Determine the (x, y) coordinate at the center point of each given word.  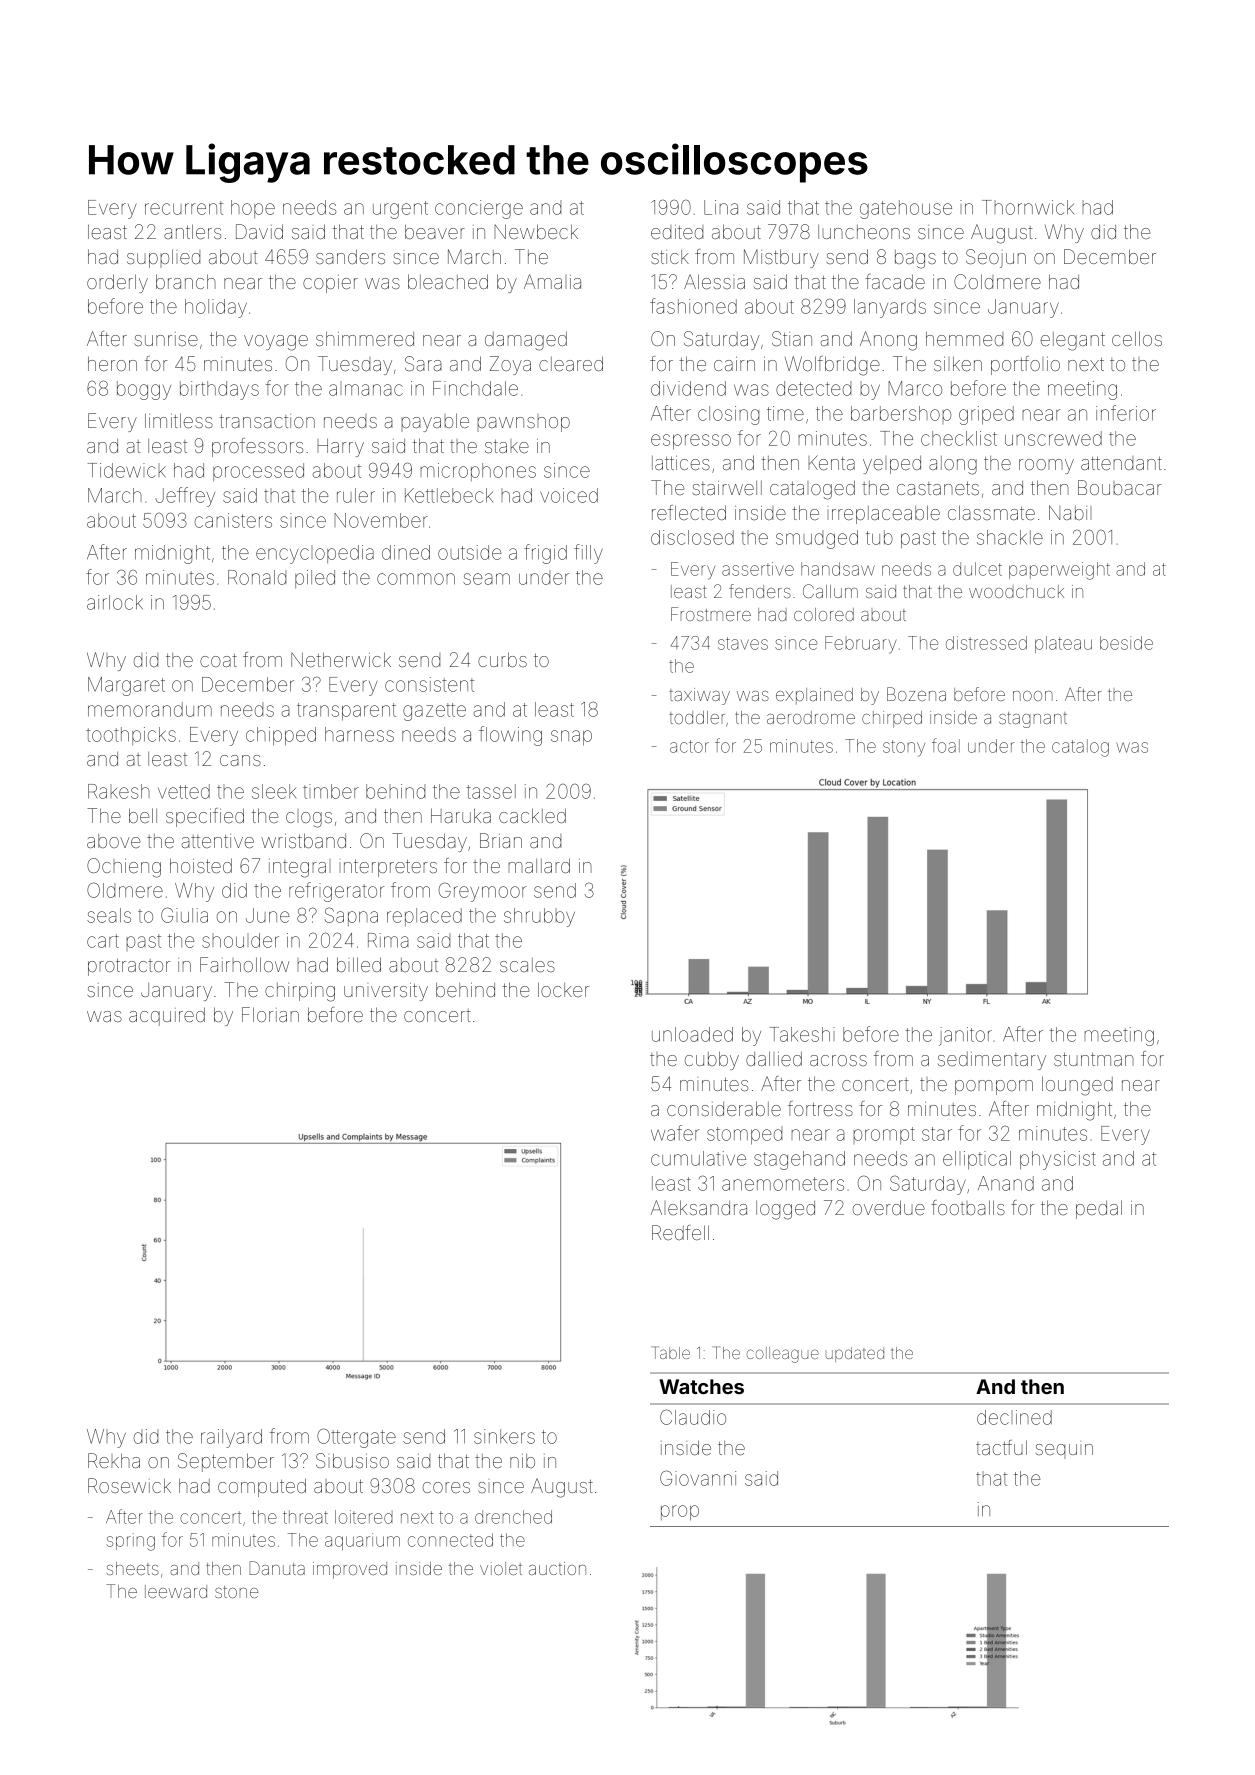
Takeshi (802, 1034)
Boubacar (1120, 487)
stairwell (727, 488)
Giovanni (698, 1478)
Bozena (916, 694)
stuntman (1094, 1059)
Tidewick (127, 470)
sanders (350, 256)
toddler (697, 717)
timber (331, 791)
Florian (270, 1014)
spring (130, 1542)
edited (677, 232)
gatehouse (906, 209)
